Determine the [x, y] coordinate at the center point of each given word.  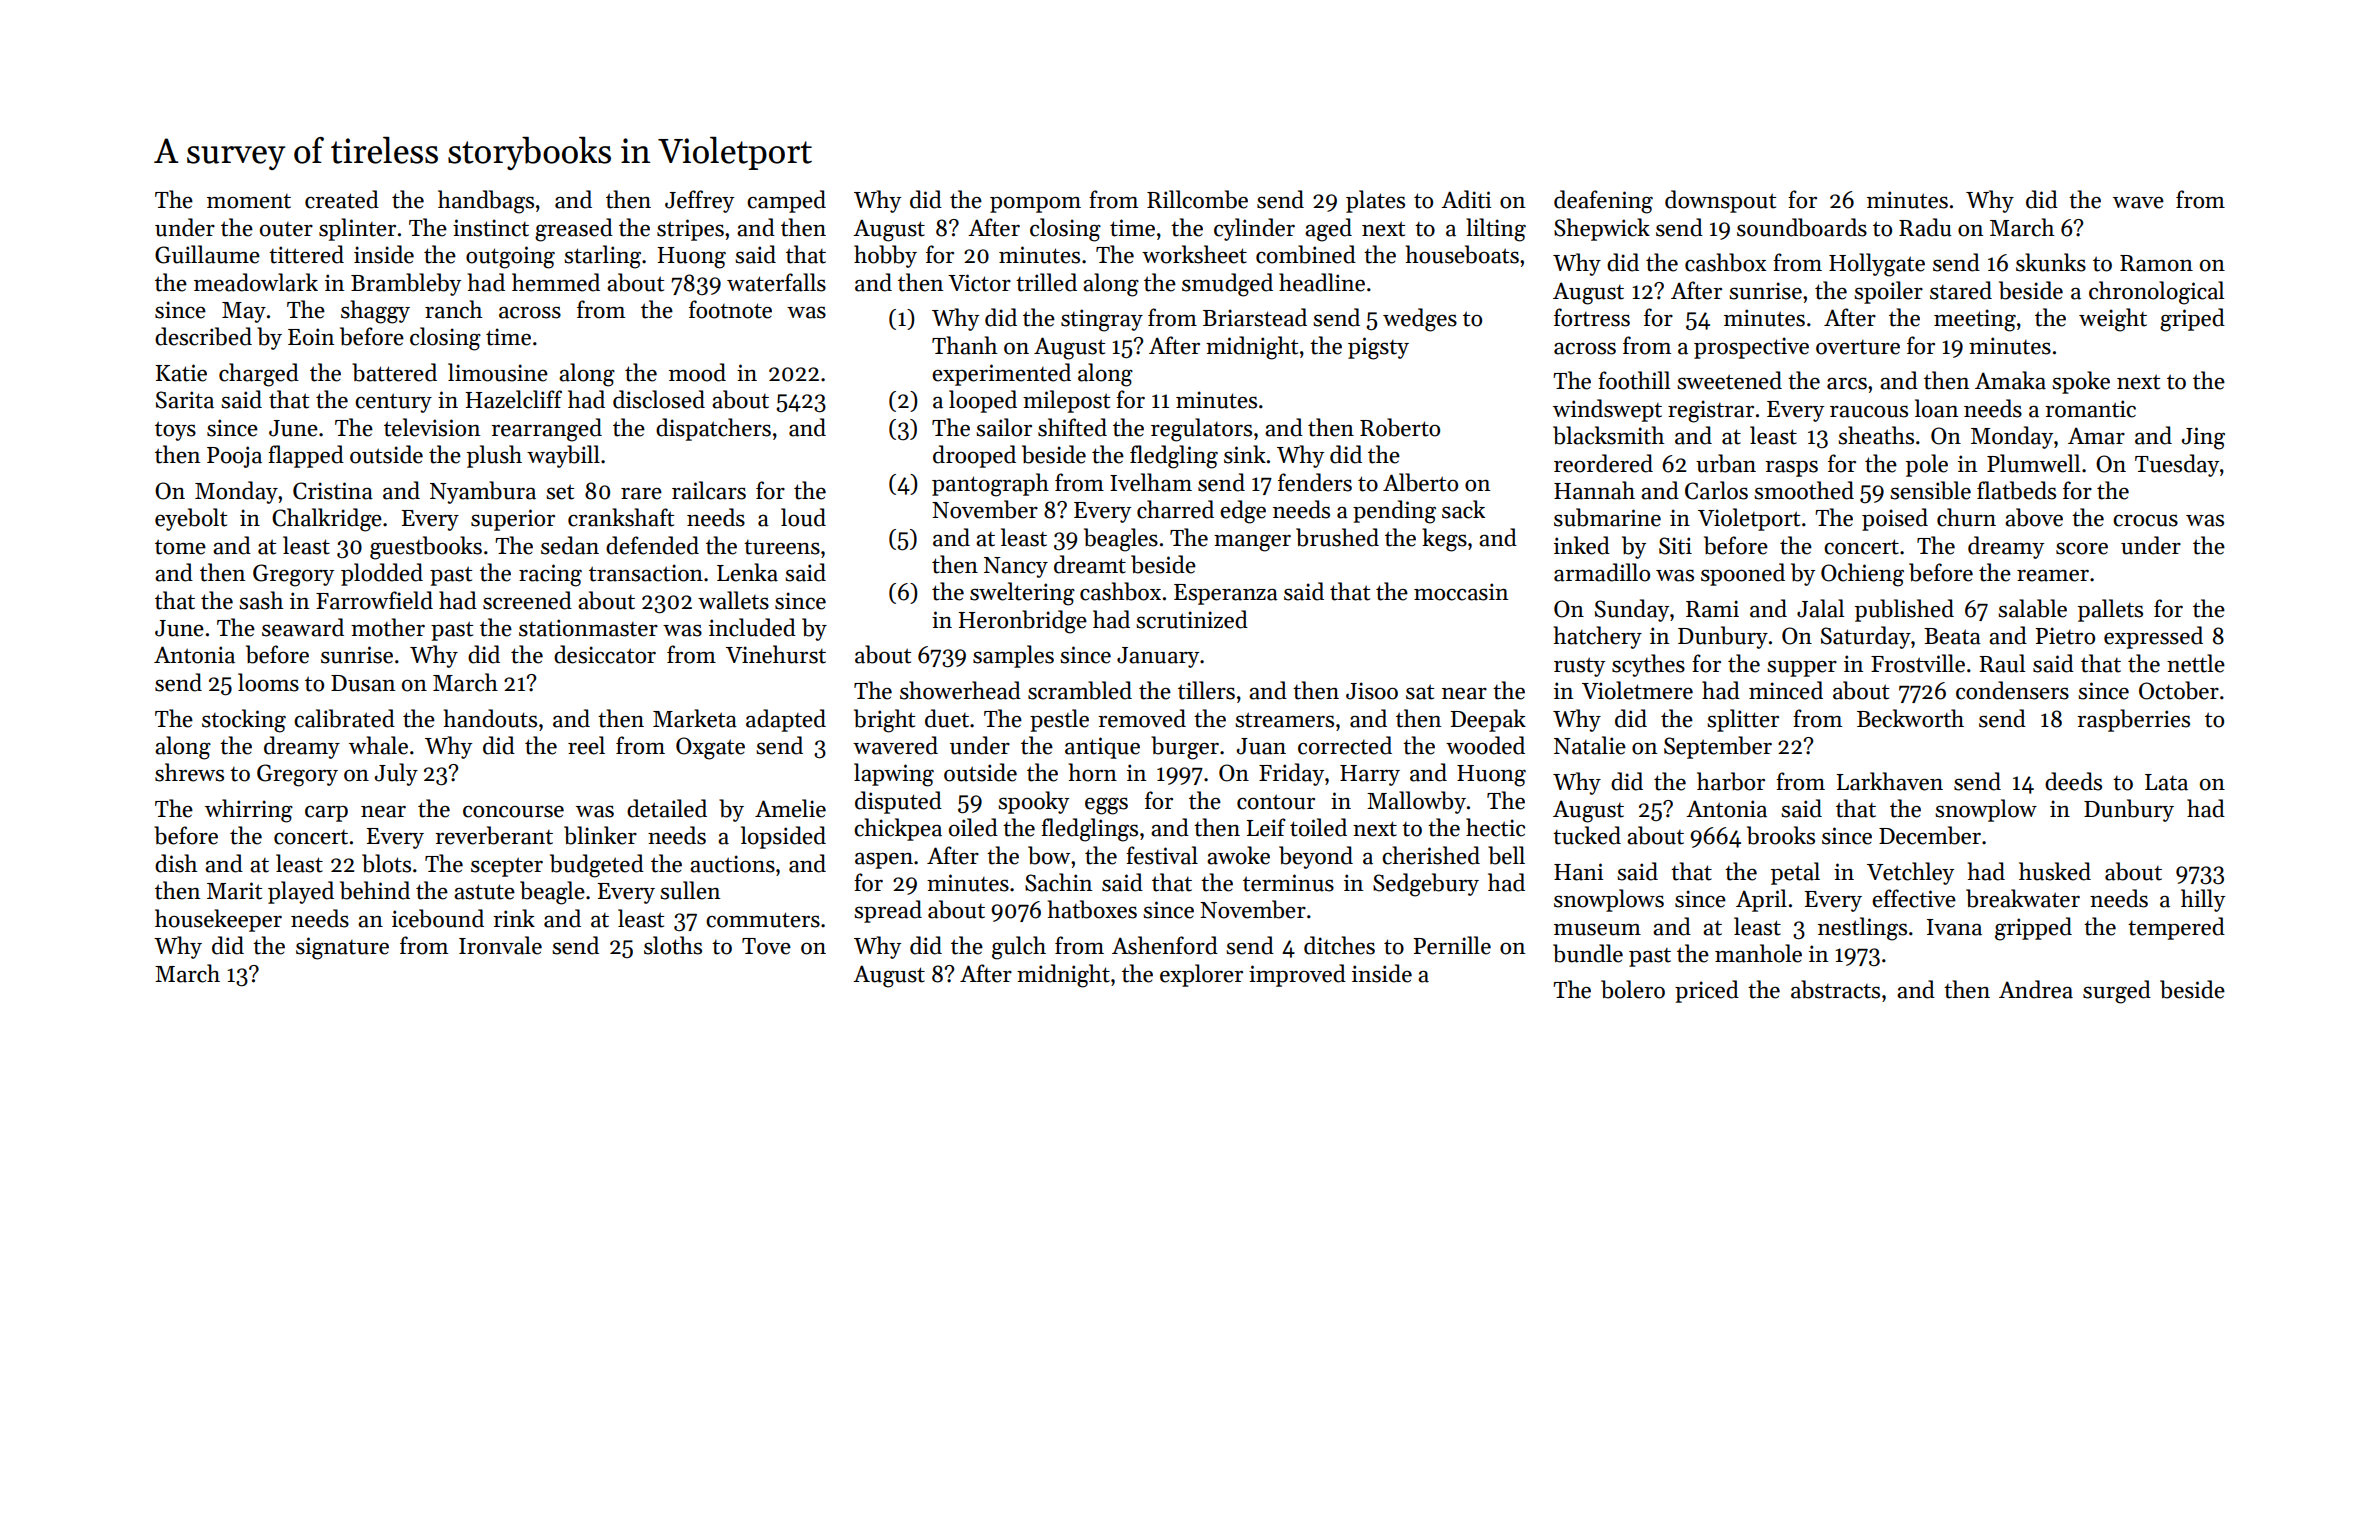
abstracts [1835, 989]
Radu [1925, 227]
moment [249, 201]
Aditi [1466, 199]
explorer [1201, 975]
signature [342, 948]
